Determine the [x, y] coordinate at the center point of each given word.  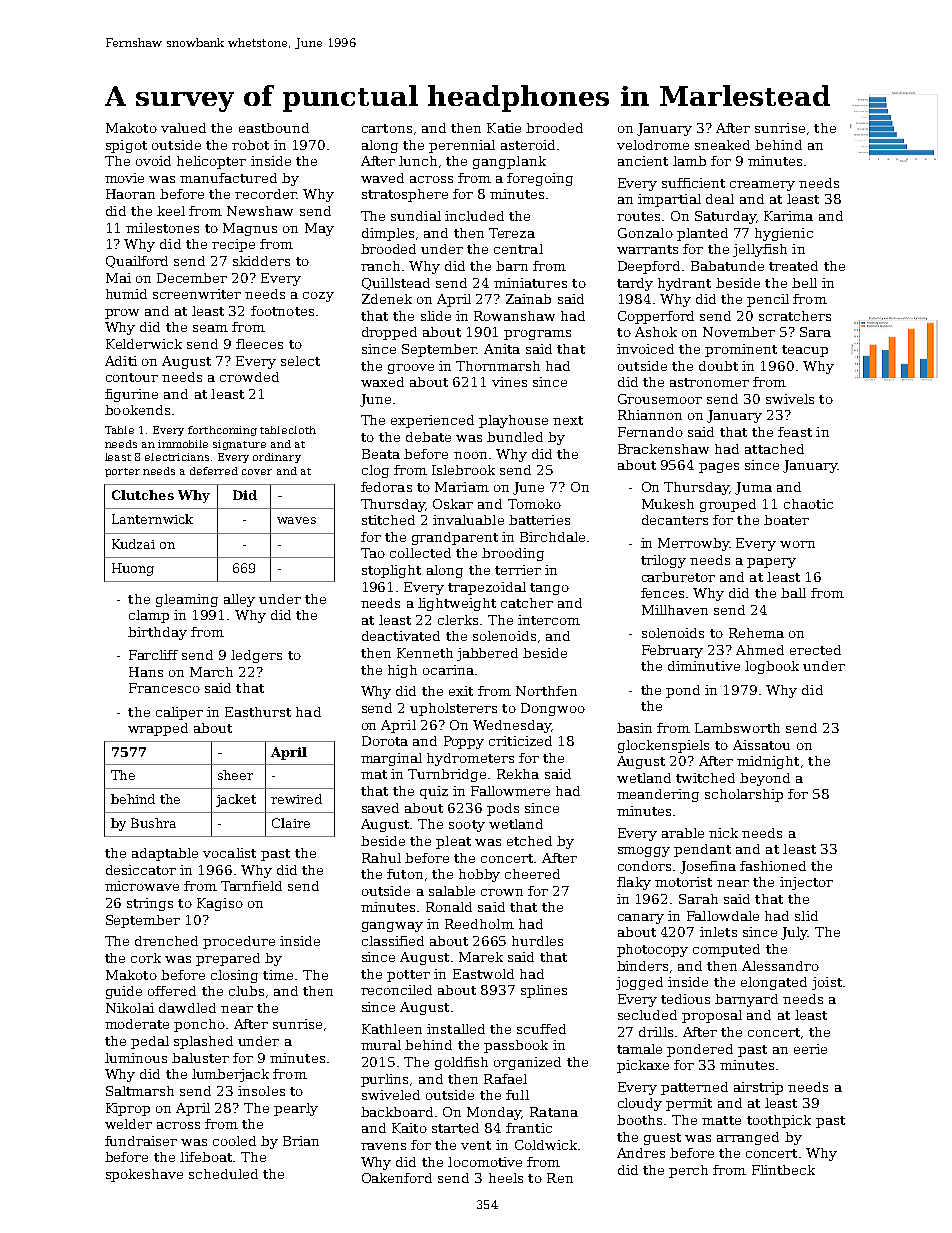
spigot [126, 146]
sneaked [722, 145]
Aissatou [761, 745]
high [402, 671]
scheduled [223, 1174]
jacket [236, 800]
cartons [387, 128]
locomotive [485, 1162]
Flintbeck [783, 1170]
